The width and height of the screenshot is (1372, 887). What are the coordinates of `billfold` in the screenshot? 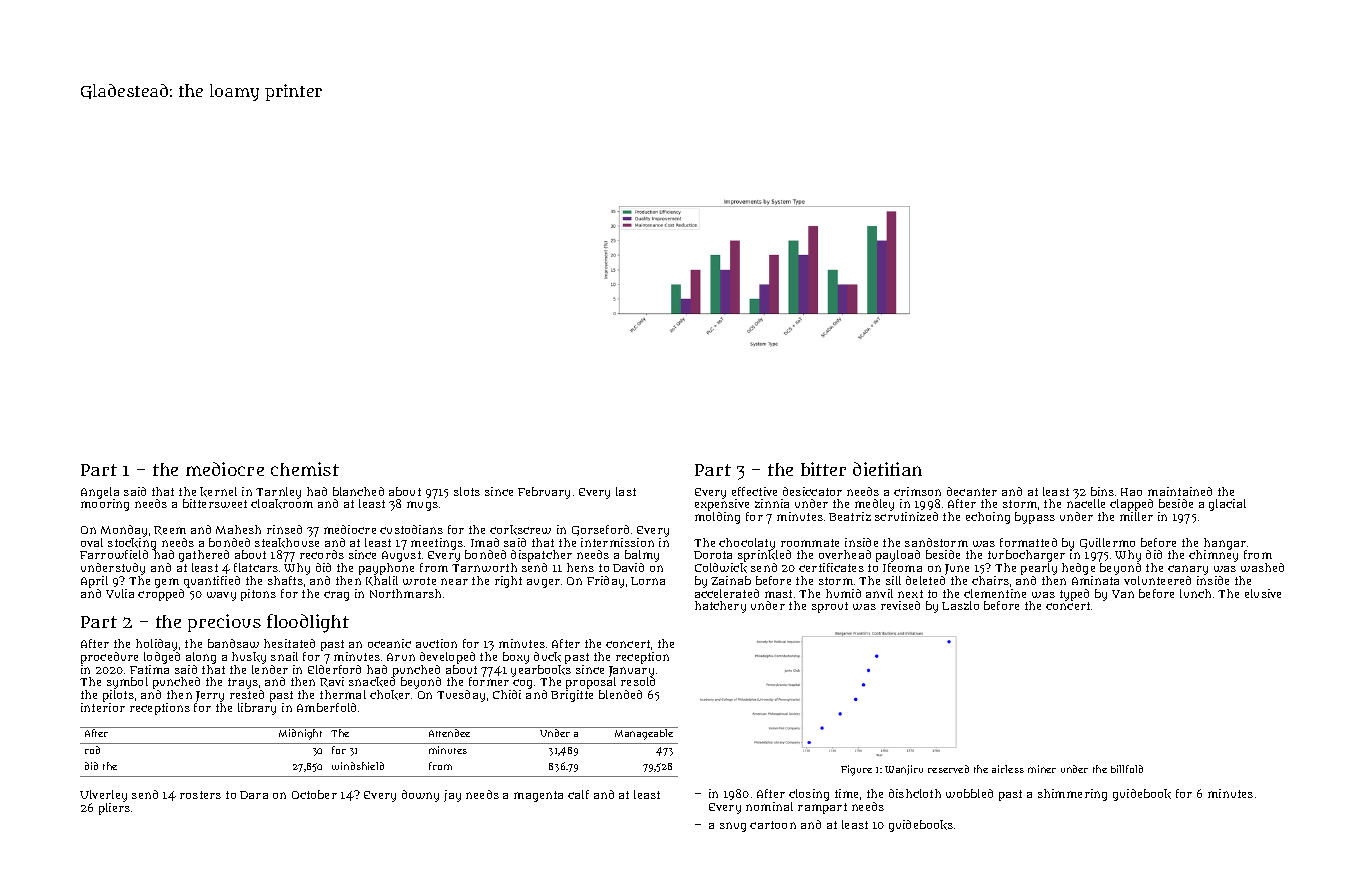 It's located at (1127, 769).
